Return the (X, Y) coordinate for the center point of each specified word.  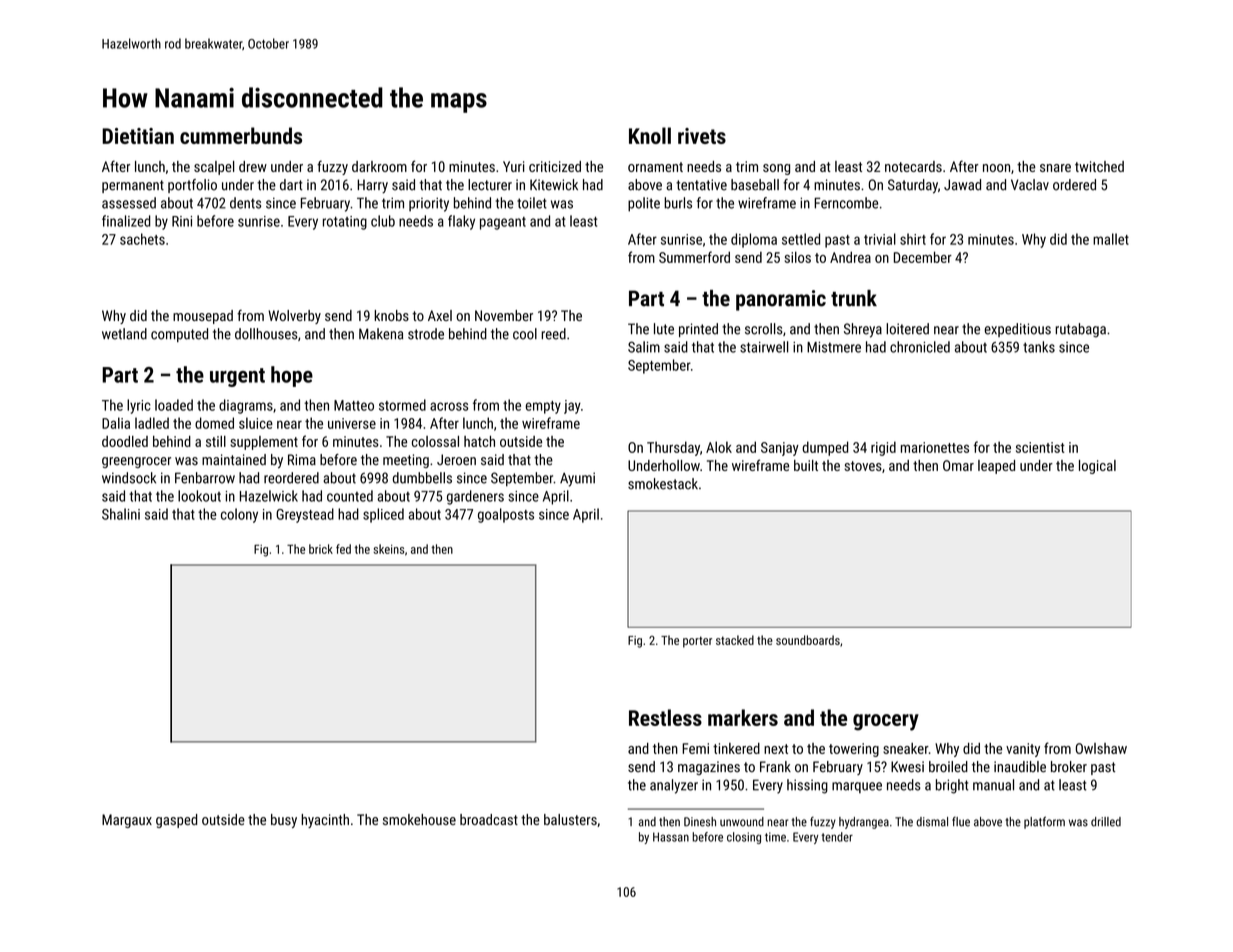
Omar (958, 465)
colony (239, 515)
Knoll (650, 135)
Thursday (673, 448)
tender (837, 837)
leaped (996, 467)
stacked (735, 640)
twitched (1099, 166)
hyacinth (325, 821)
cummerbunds (241, 135)
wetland (124, 334)
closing (744, 838)
